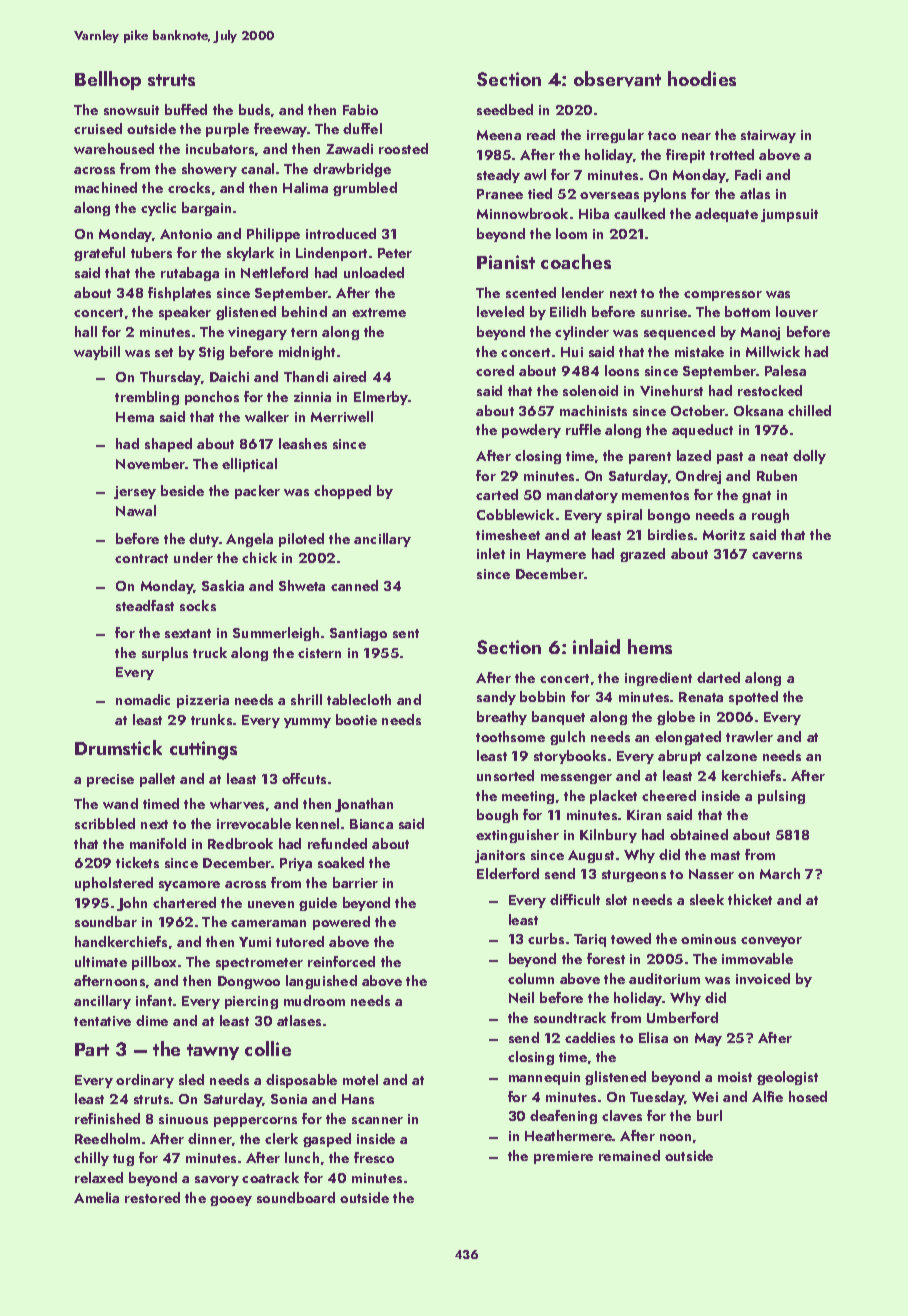  I want to click on offcuts, so click(304, 778).
